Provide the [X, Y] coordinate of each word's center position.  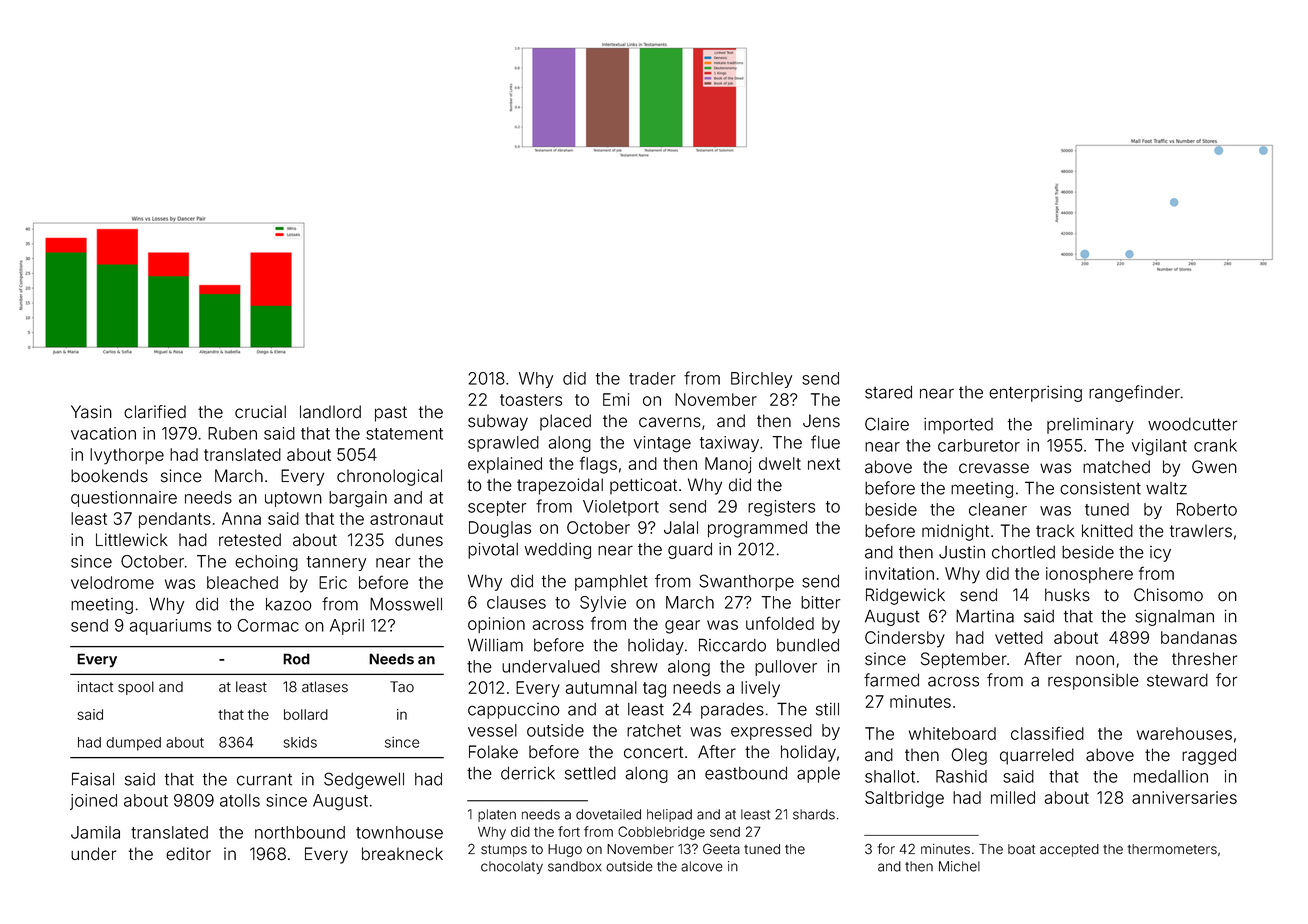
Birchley [761, 380]
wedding [558, 551]
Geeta [721, 849]
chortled [1023, 552]
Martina [985, 616]
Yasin [91, 412]
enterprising [1035, 394]
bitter [821, 602]
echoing [266, 563]
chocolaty [512, 867]
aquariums [170, 627]
